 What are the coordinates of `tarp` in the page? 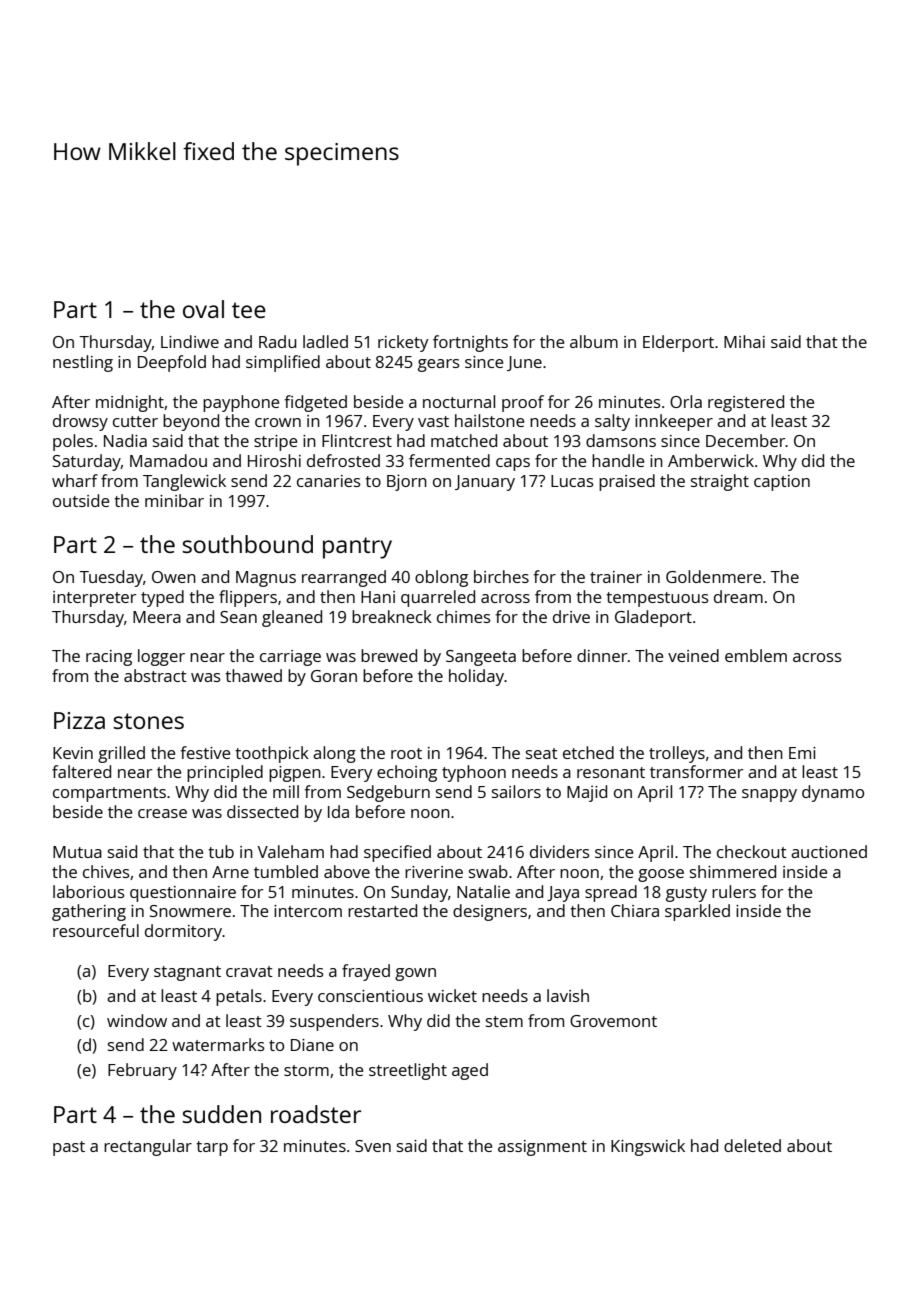 It's located at (212, 1148).
